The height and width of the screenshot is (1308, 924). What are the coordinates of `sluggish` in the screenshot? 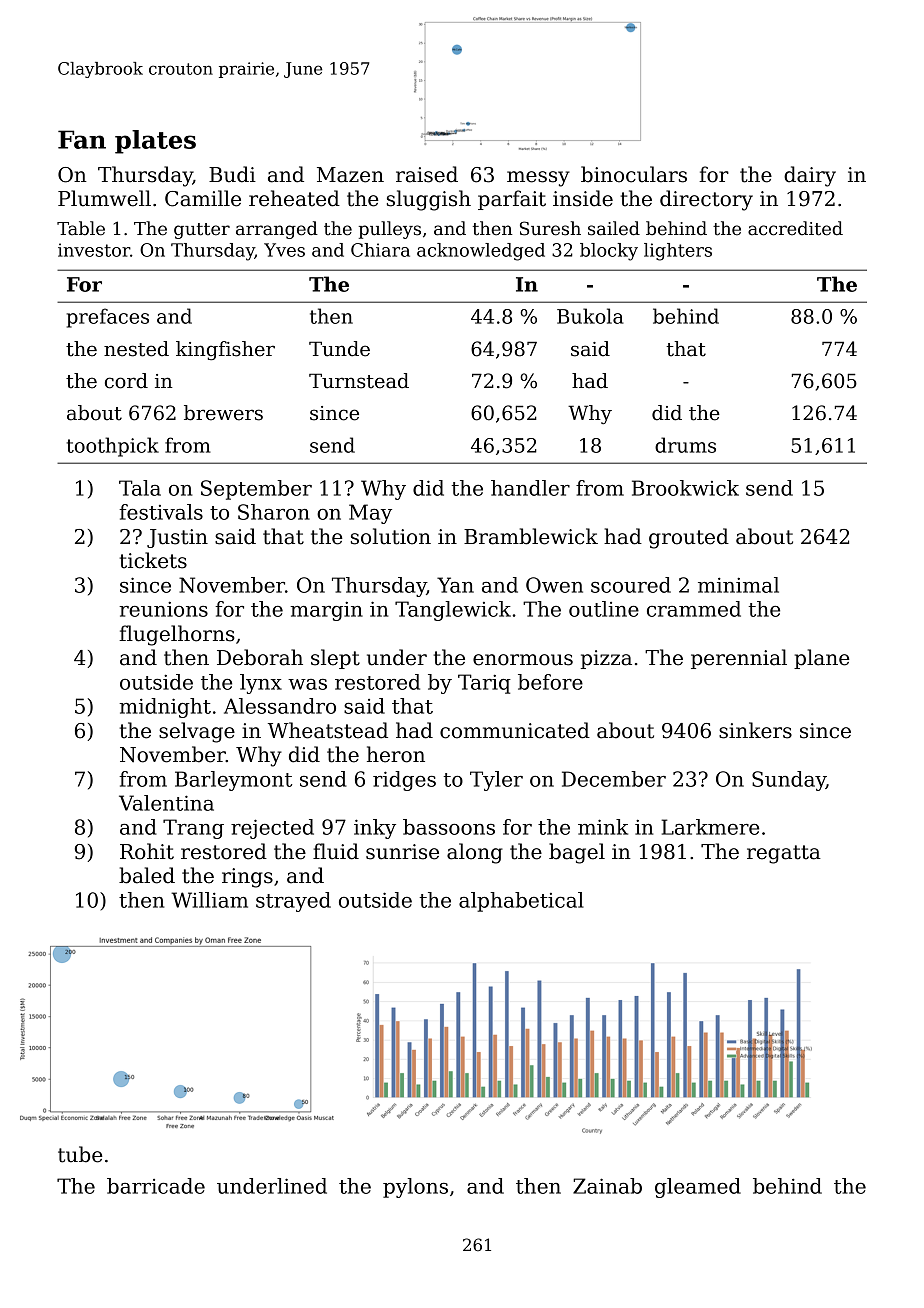 It's located at (429, 200).
